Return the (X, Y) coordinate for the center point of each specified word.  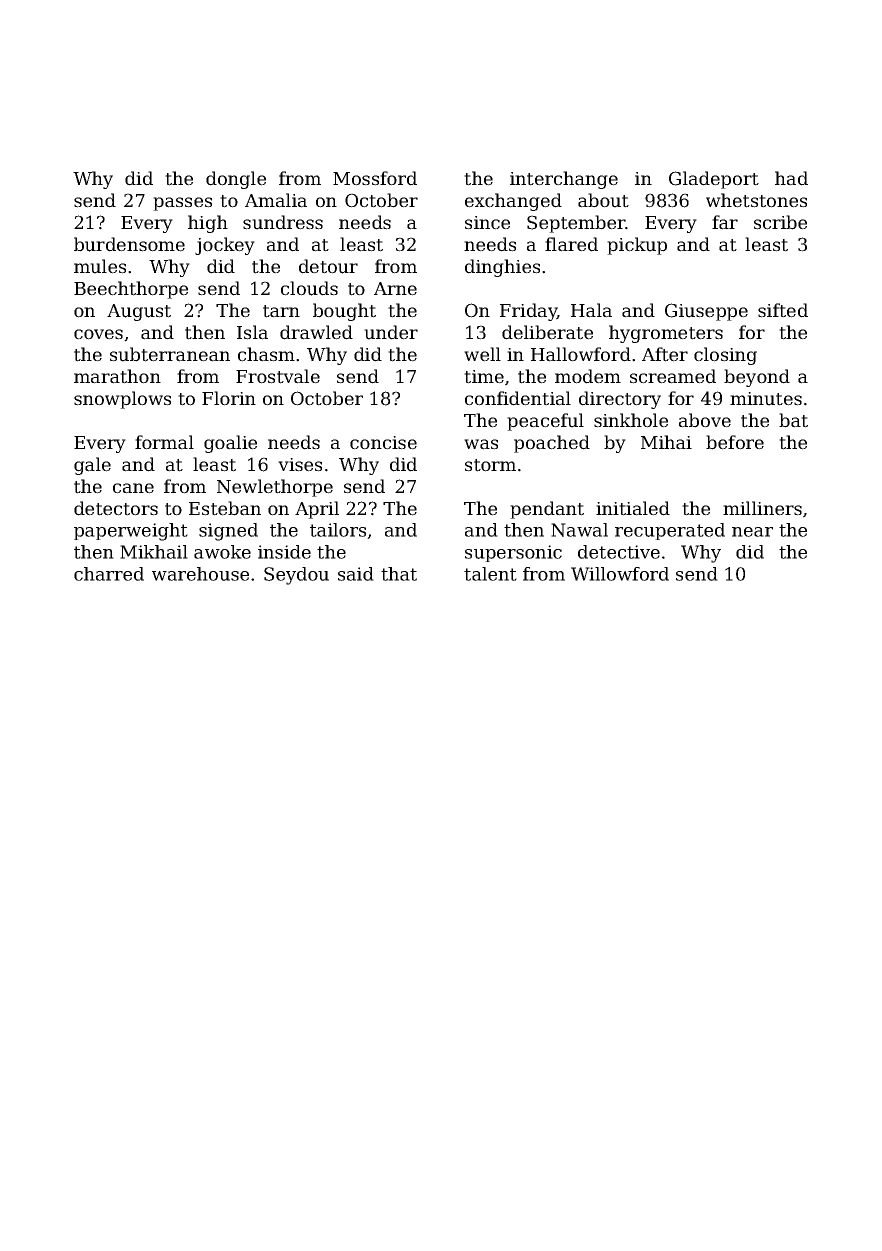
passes (182, 204)
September (576, 224)
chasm (266, 354)
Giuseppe (706, 312)
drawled (316, 332)
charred (109, 574)
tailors (338, 530)
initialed (633, 508)
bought (344, 312)
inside (284, 552)
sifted (783, 310)
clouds (309, 288)
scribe (780, 222)
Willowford (620, 574)
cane (133, 488)
